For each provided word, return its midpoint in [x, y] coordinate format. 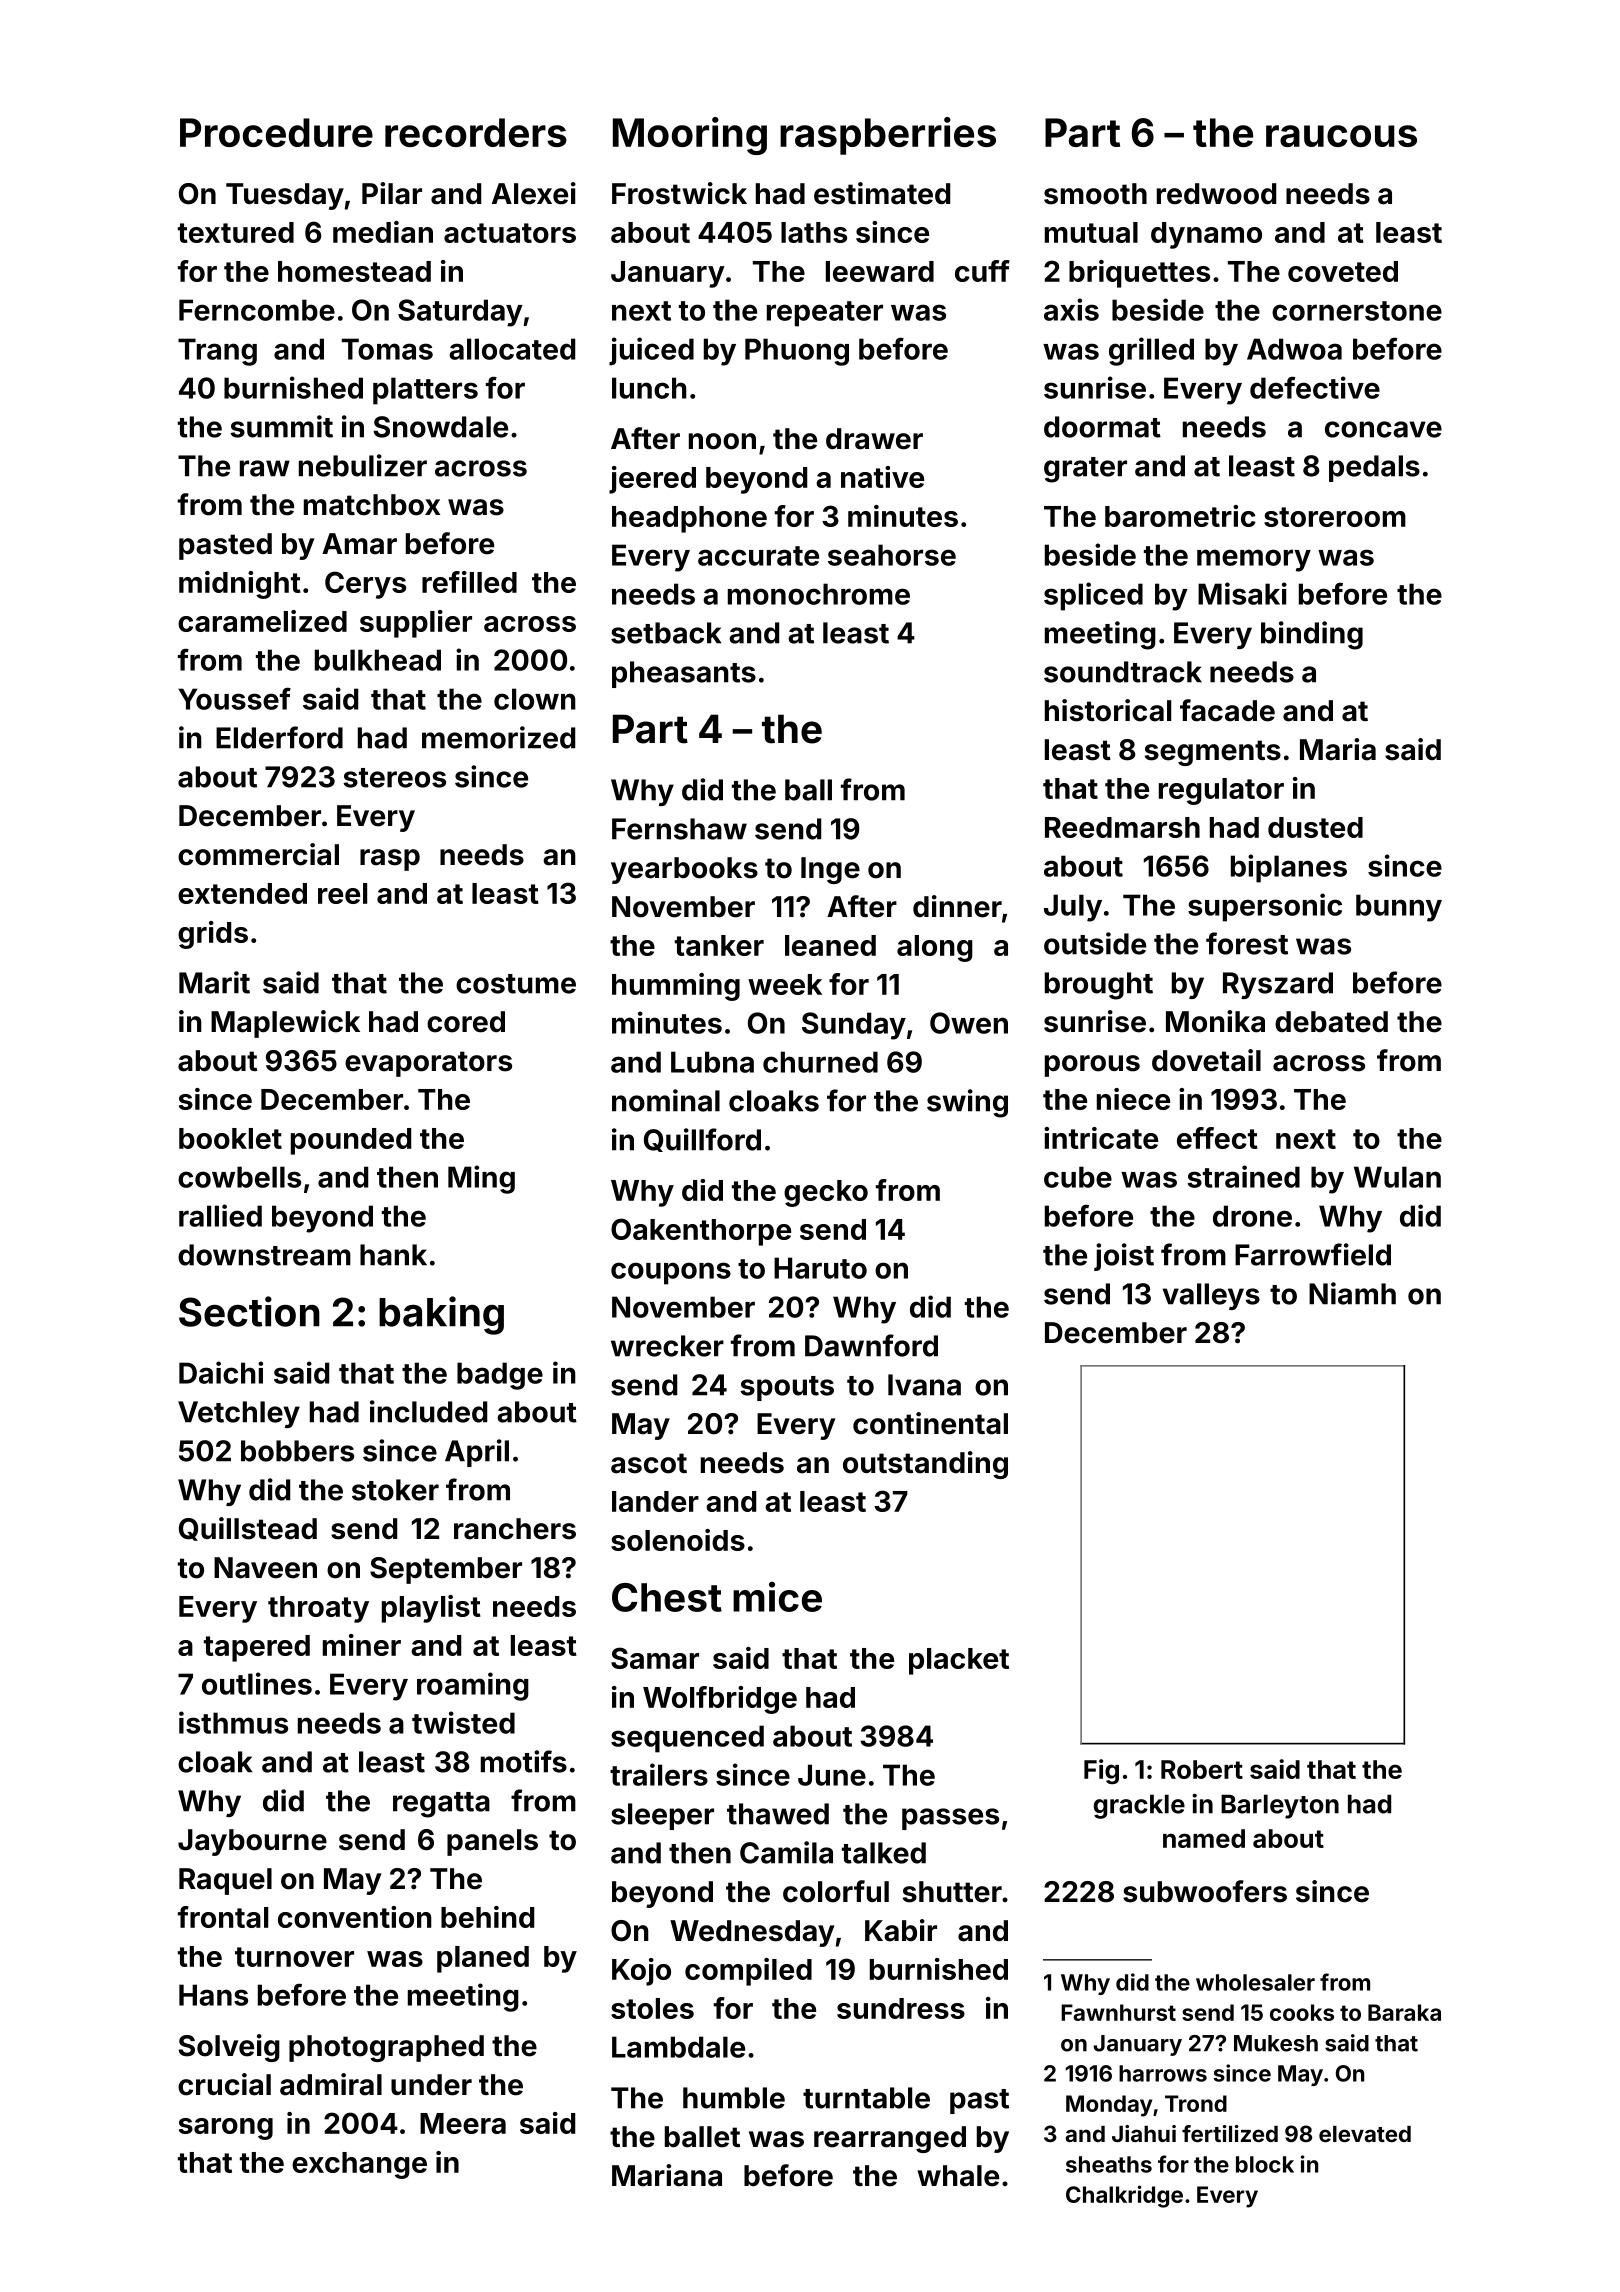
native [882, 477]
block [1265, 2164]
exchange [359, 2165]
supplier [416, 624]
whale [958, 2176]
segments [1213, 753]
